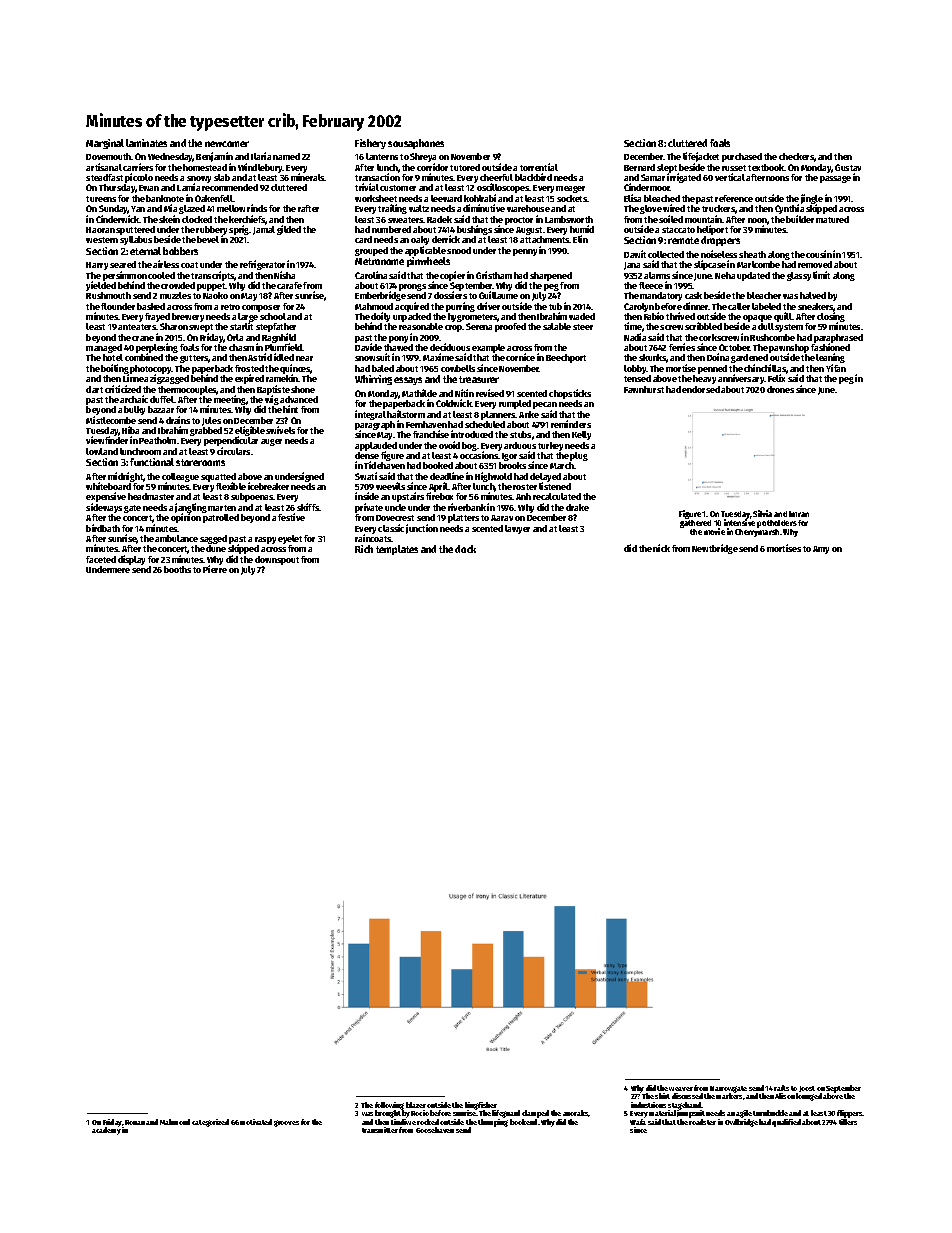 The image size is (952, 1233). Describe the element at coordinates (681, 1089) in the image. I see `weaver` at that location.
